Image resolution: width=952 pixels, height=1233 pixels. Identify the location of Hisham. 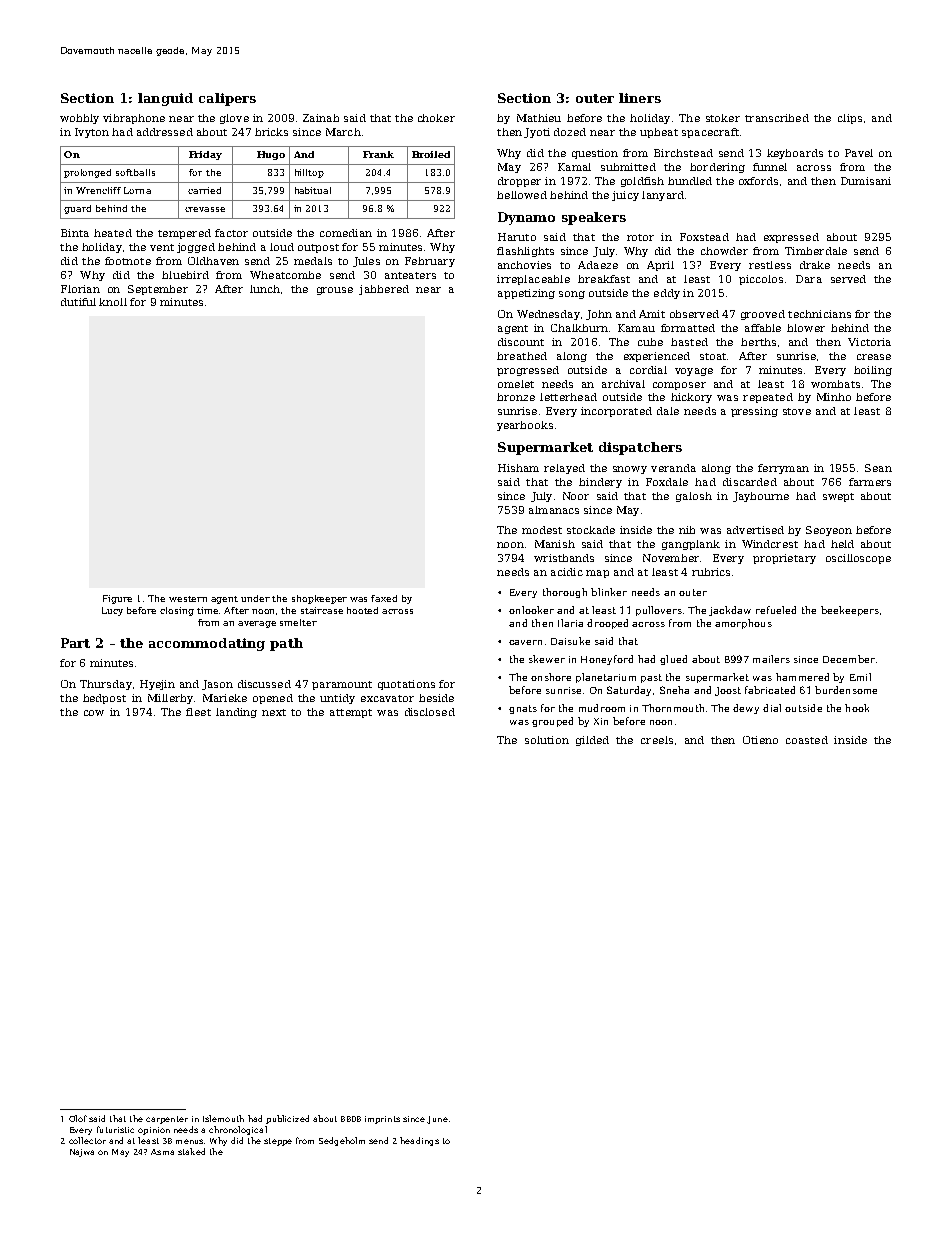
(518, 468).
